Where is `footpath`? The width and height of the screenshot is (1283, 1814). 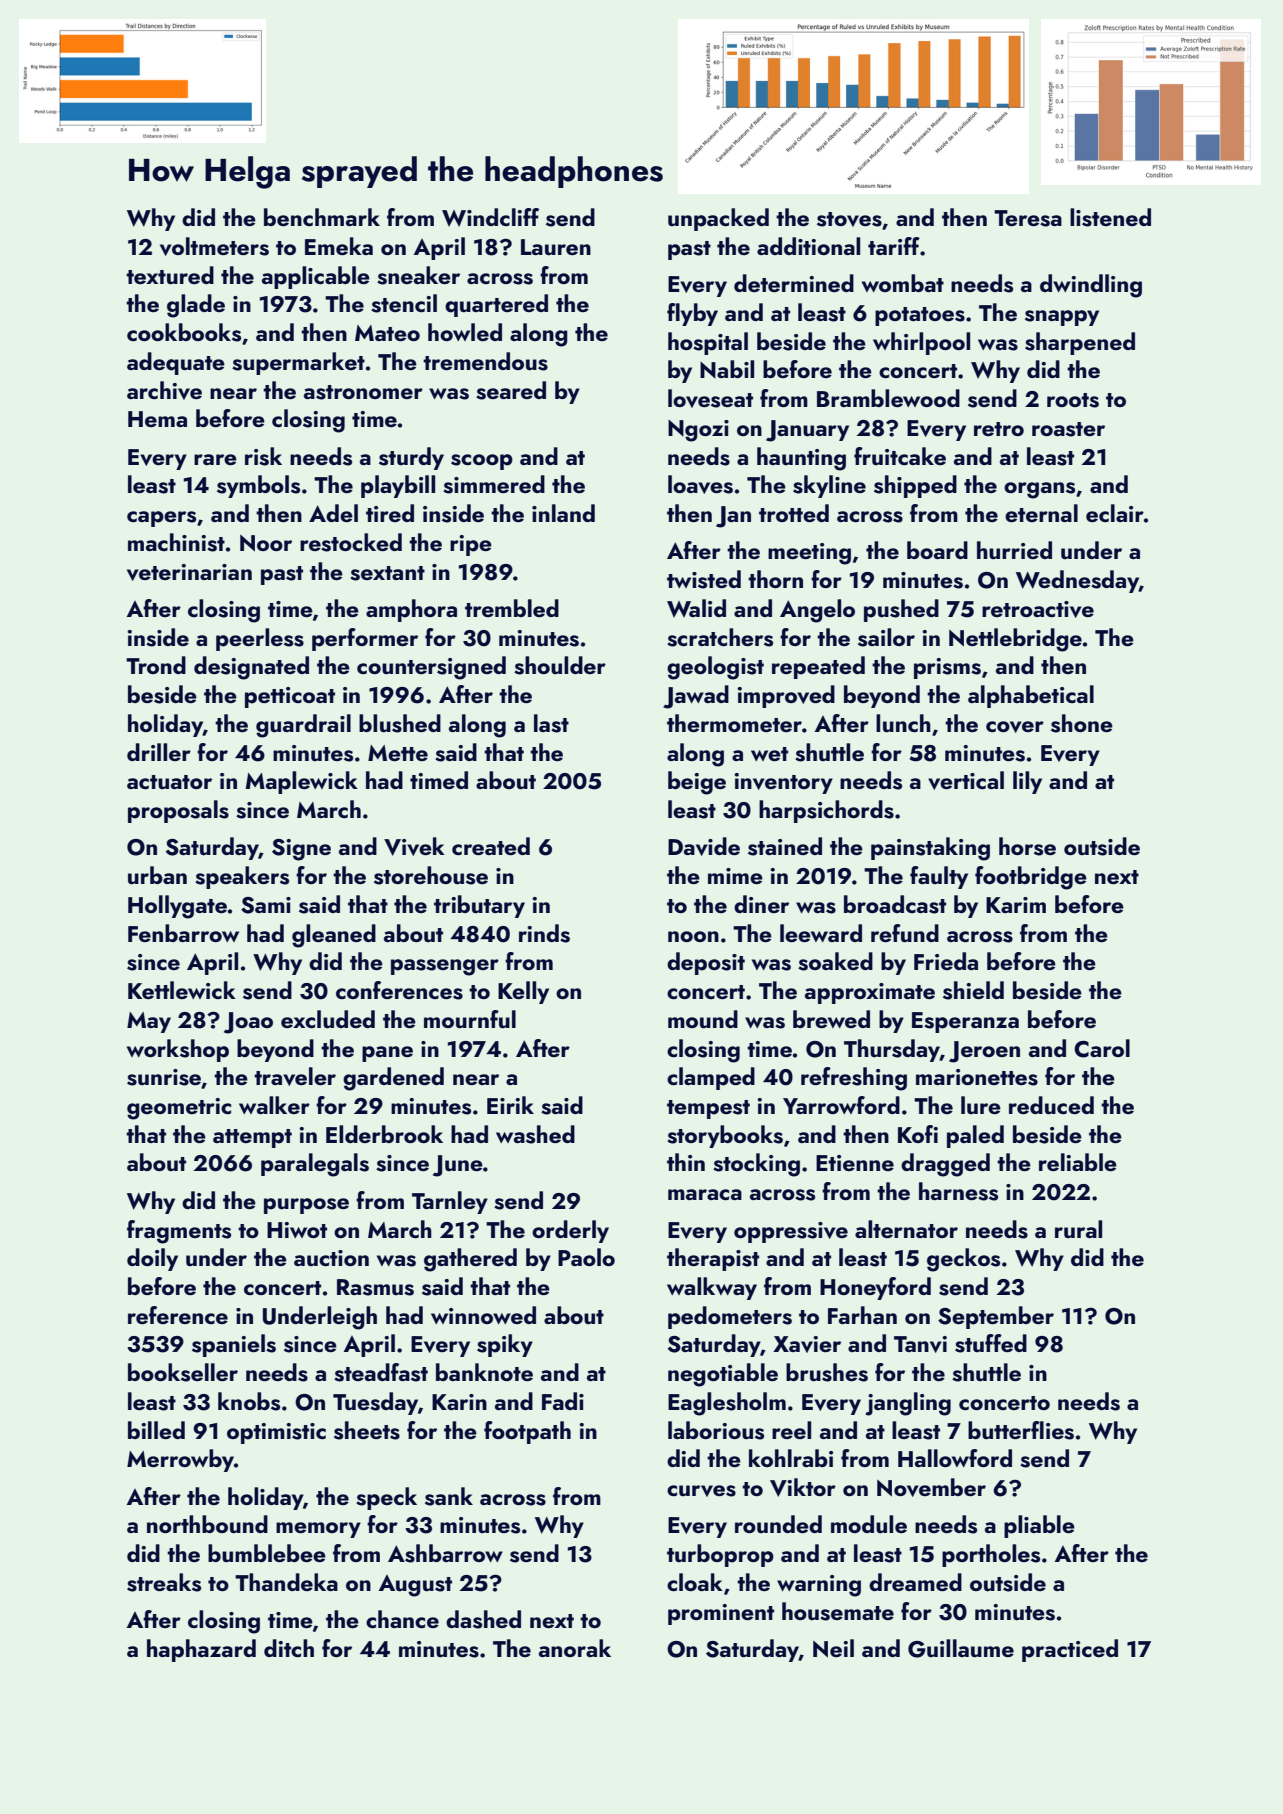 footpath is located at coordinates (527, 1432).
